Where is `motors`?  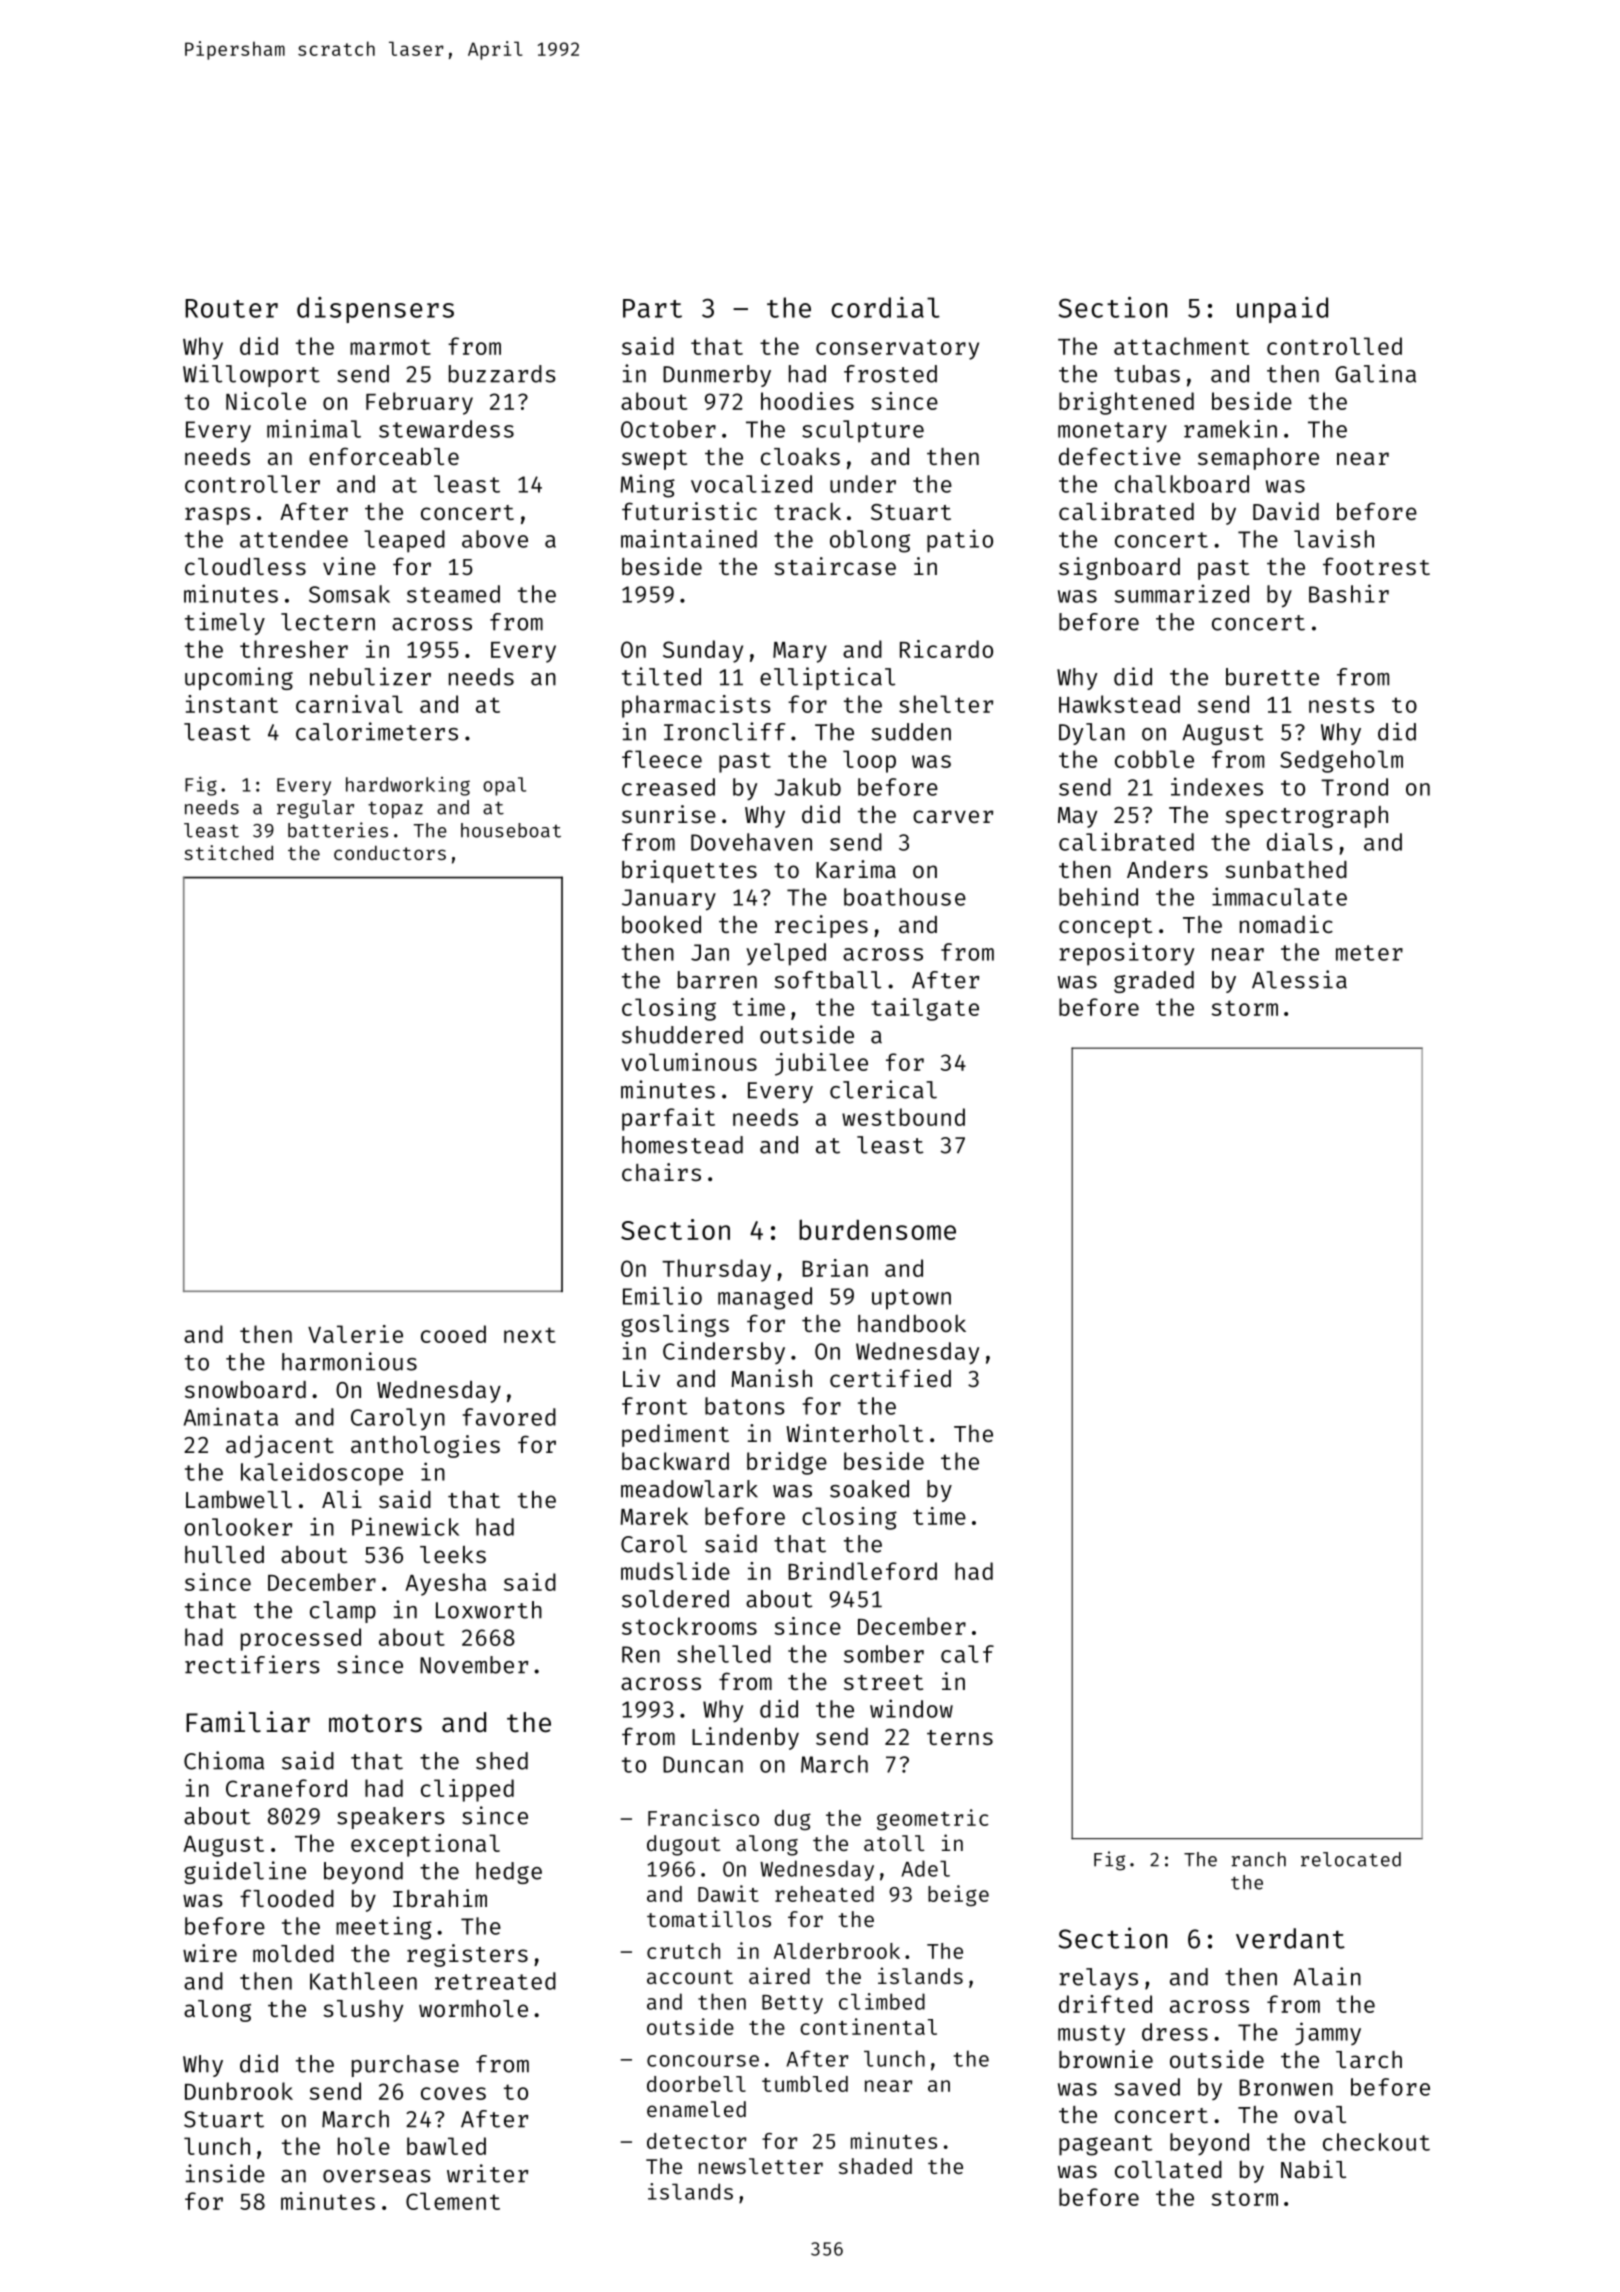
motors is located at coordinates (375, 1723).
